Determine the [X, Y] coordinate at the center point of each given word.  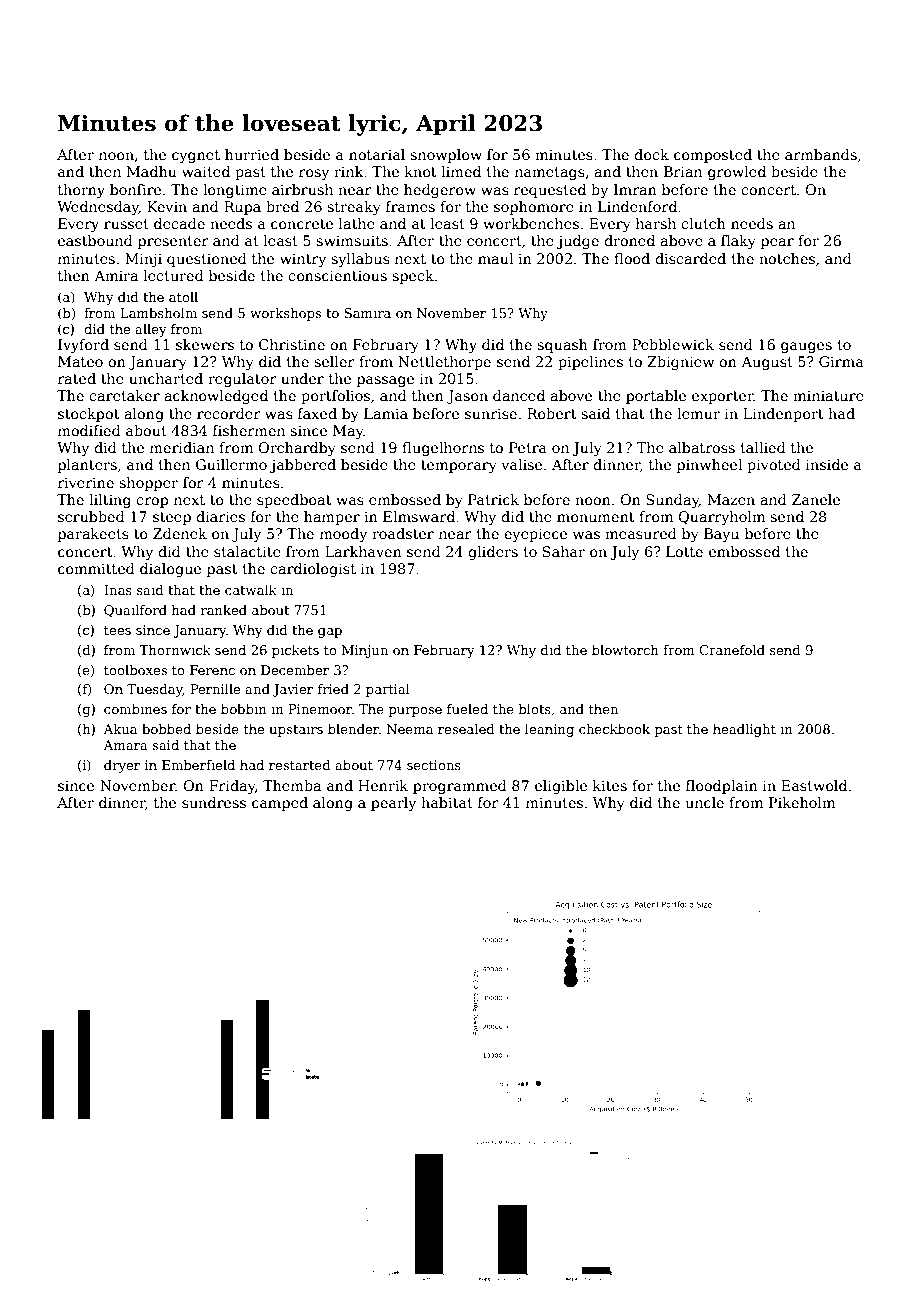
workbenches [531, 223]
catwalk [251, 590]
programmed [460, 787]
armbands [821, 154]
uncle [704, 802]
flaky [738, 242]
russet [126, 224]
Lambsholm [158, 313]
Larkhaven [363, 551]
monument [596, 517]
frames [410, 206]
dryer [122, 766]
